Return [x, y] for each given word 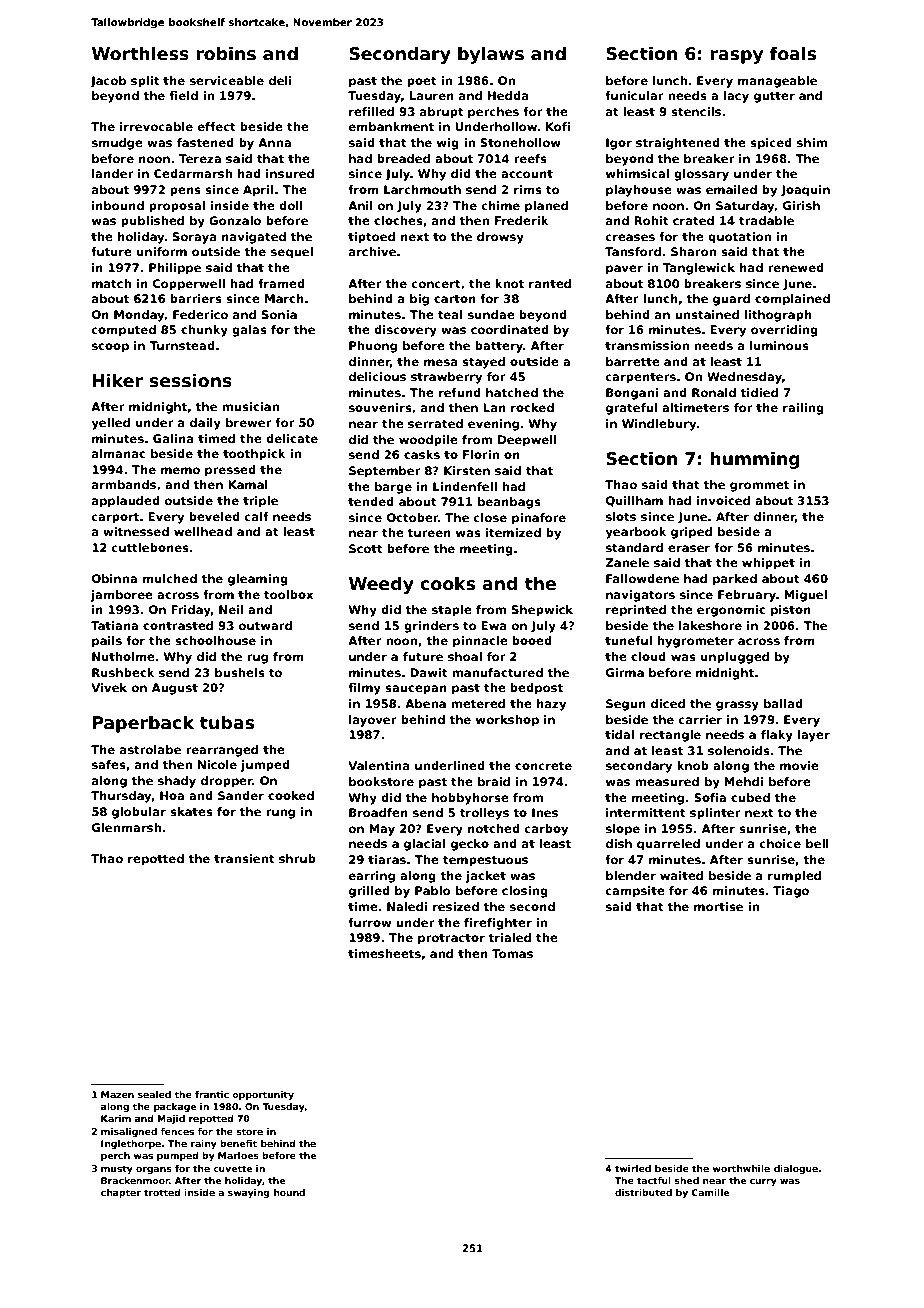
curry [763, 1182]
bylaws [491, 55]
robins [226, 53]
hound [289, 1192]
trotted [162, 1192]
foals [793, 53]
